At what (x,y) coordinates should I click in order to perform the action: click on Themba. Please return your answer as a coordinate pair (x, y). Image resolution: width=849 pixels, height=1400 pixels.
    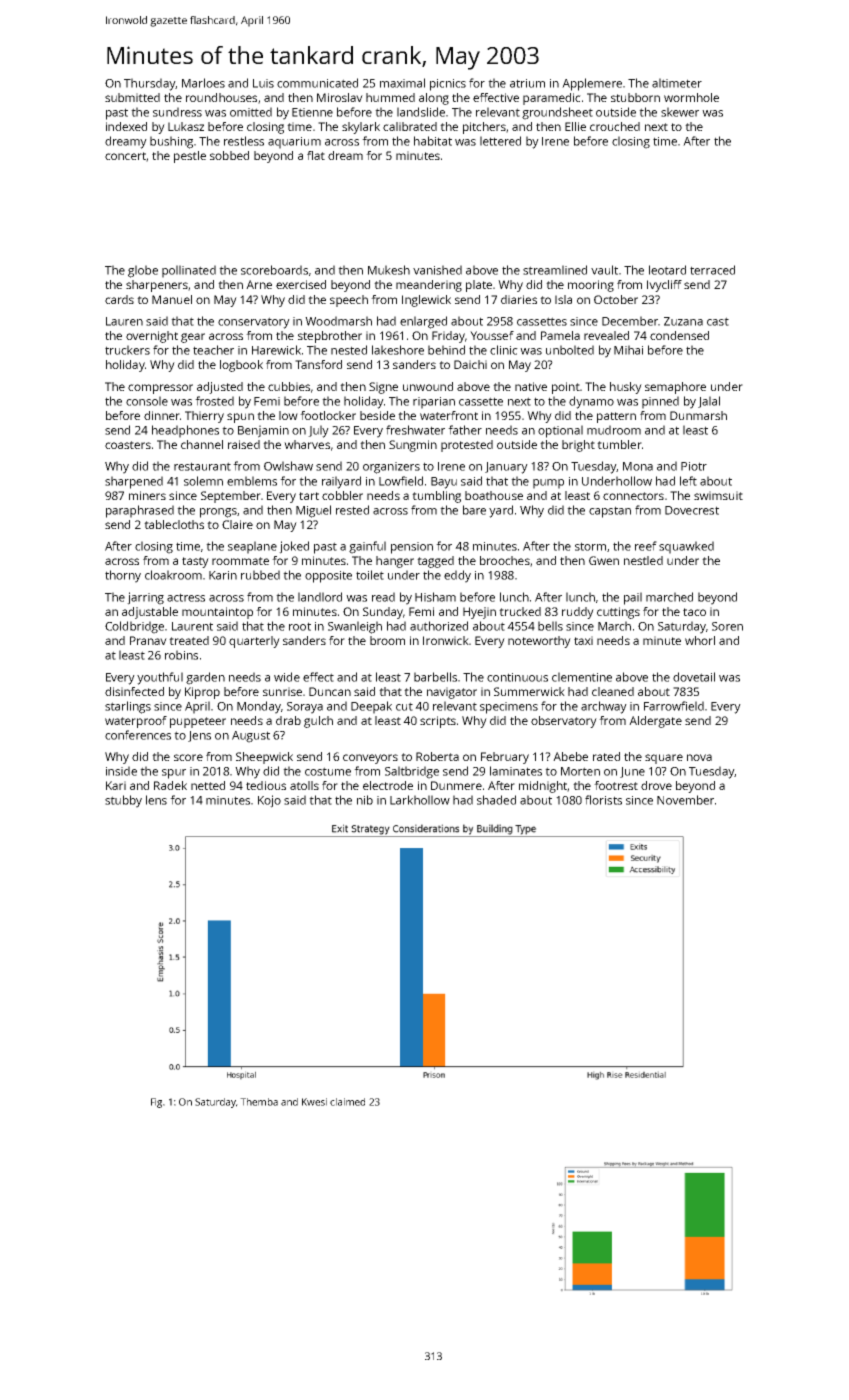
    Looking at the image, I should click on (259, 1102).
